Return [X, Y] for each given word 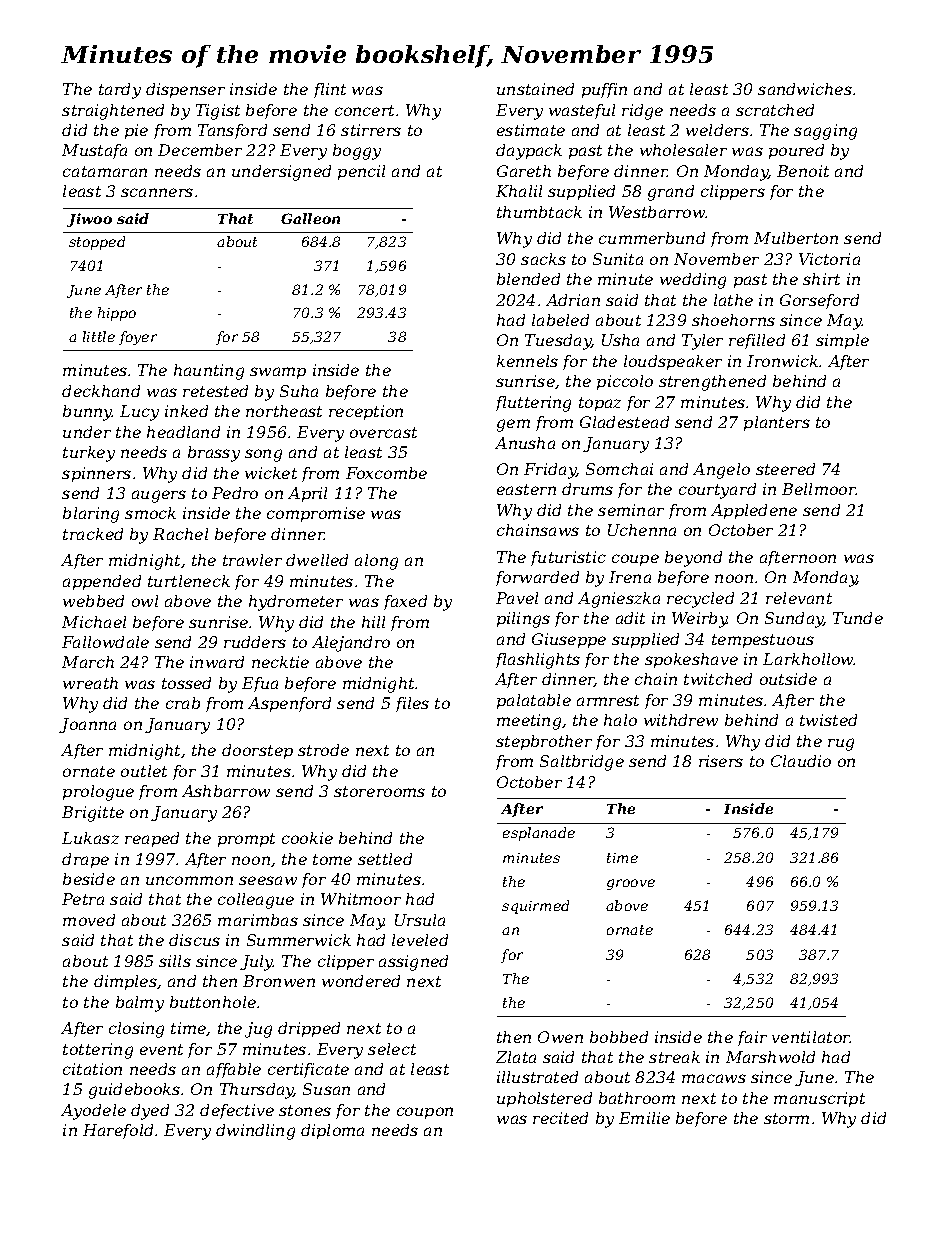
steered [785, 469]
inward [217, 662]
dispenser [185, 90]
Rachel [180, 534]
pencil [361, 172]
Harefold [118, 1131]
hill [373, 622]
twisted [828, 720]
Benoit [803, 171]
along [376, 562]
